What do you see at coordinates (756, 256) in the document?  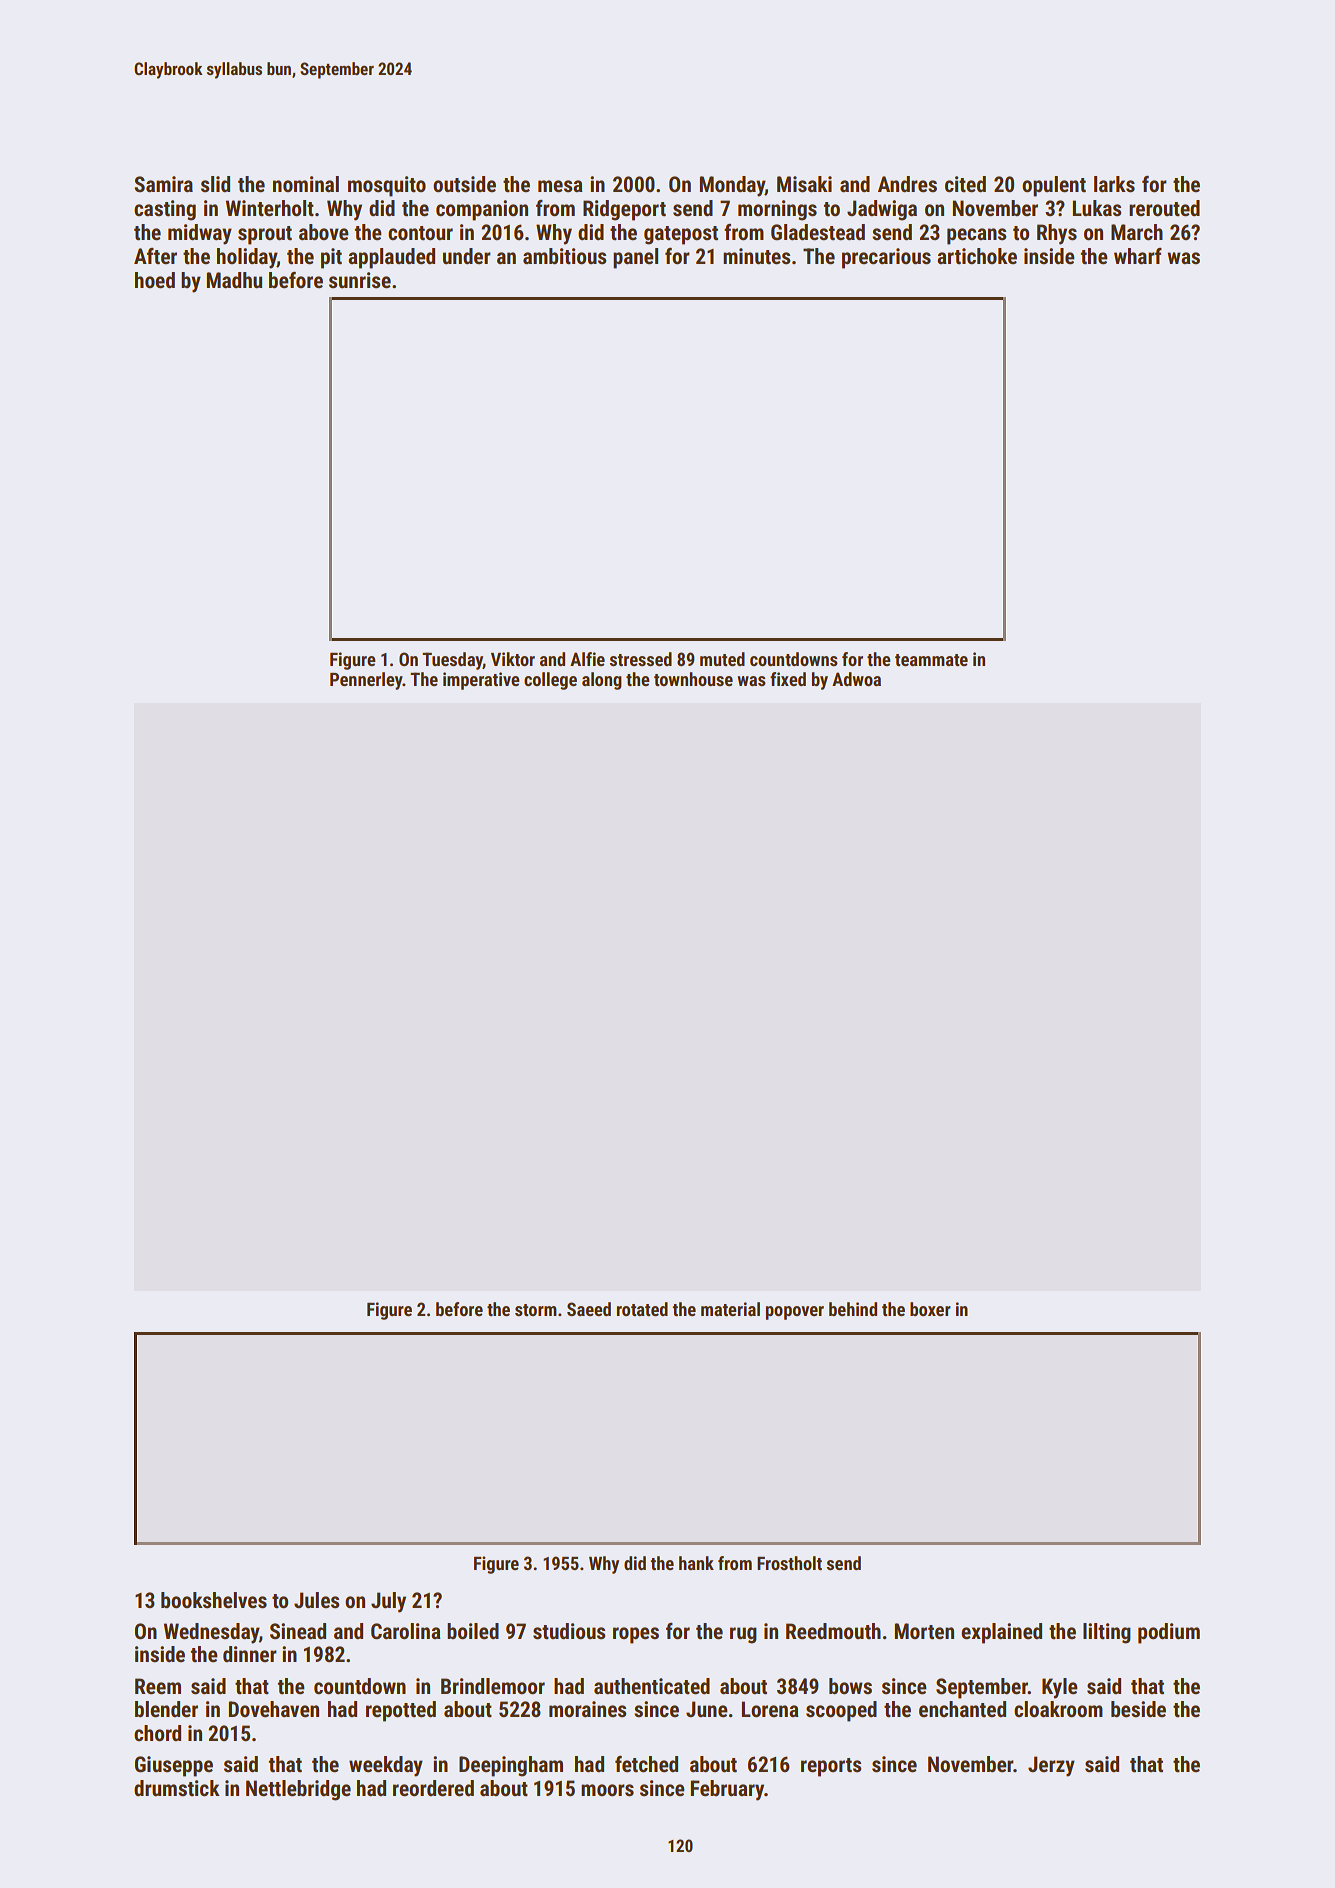 I see `minutes` at bounding box center [756, 256].
